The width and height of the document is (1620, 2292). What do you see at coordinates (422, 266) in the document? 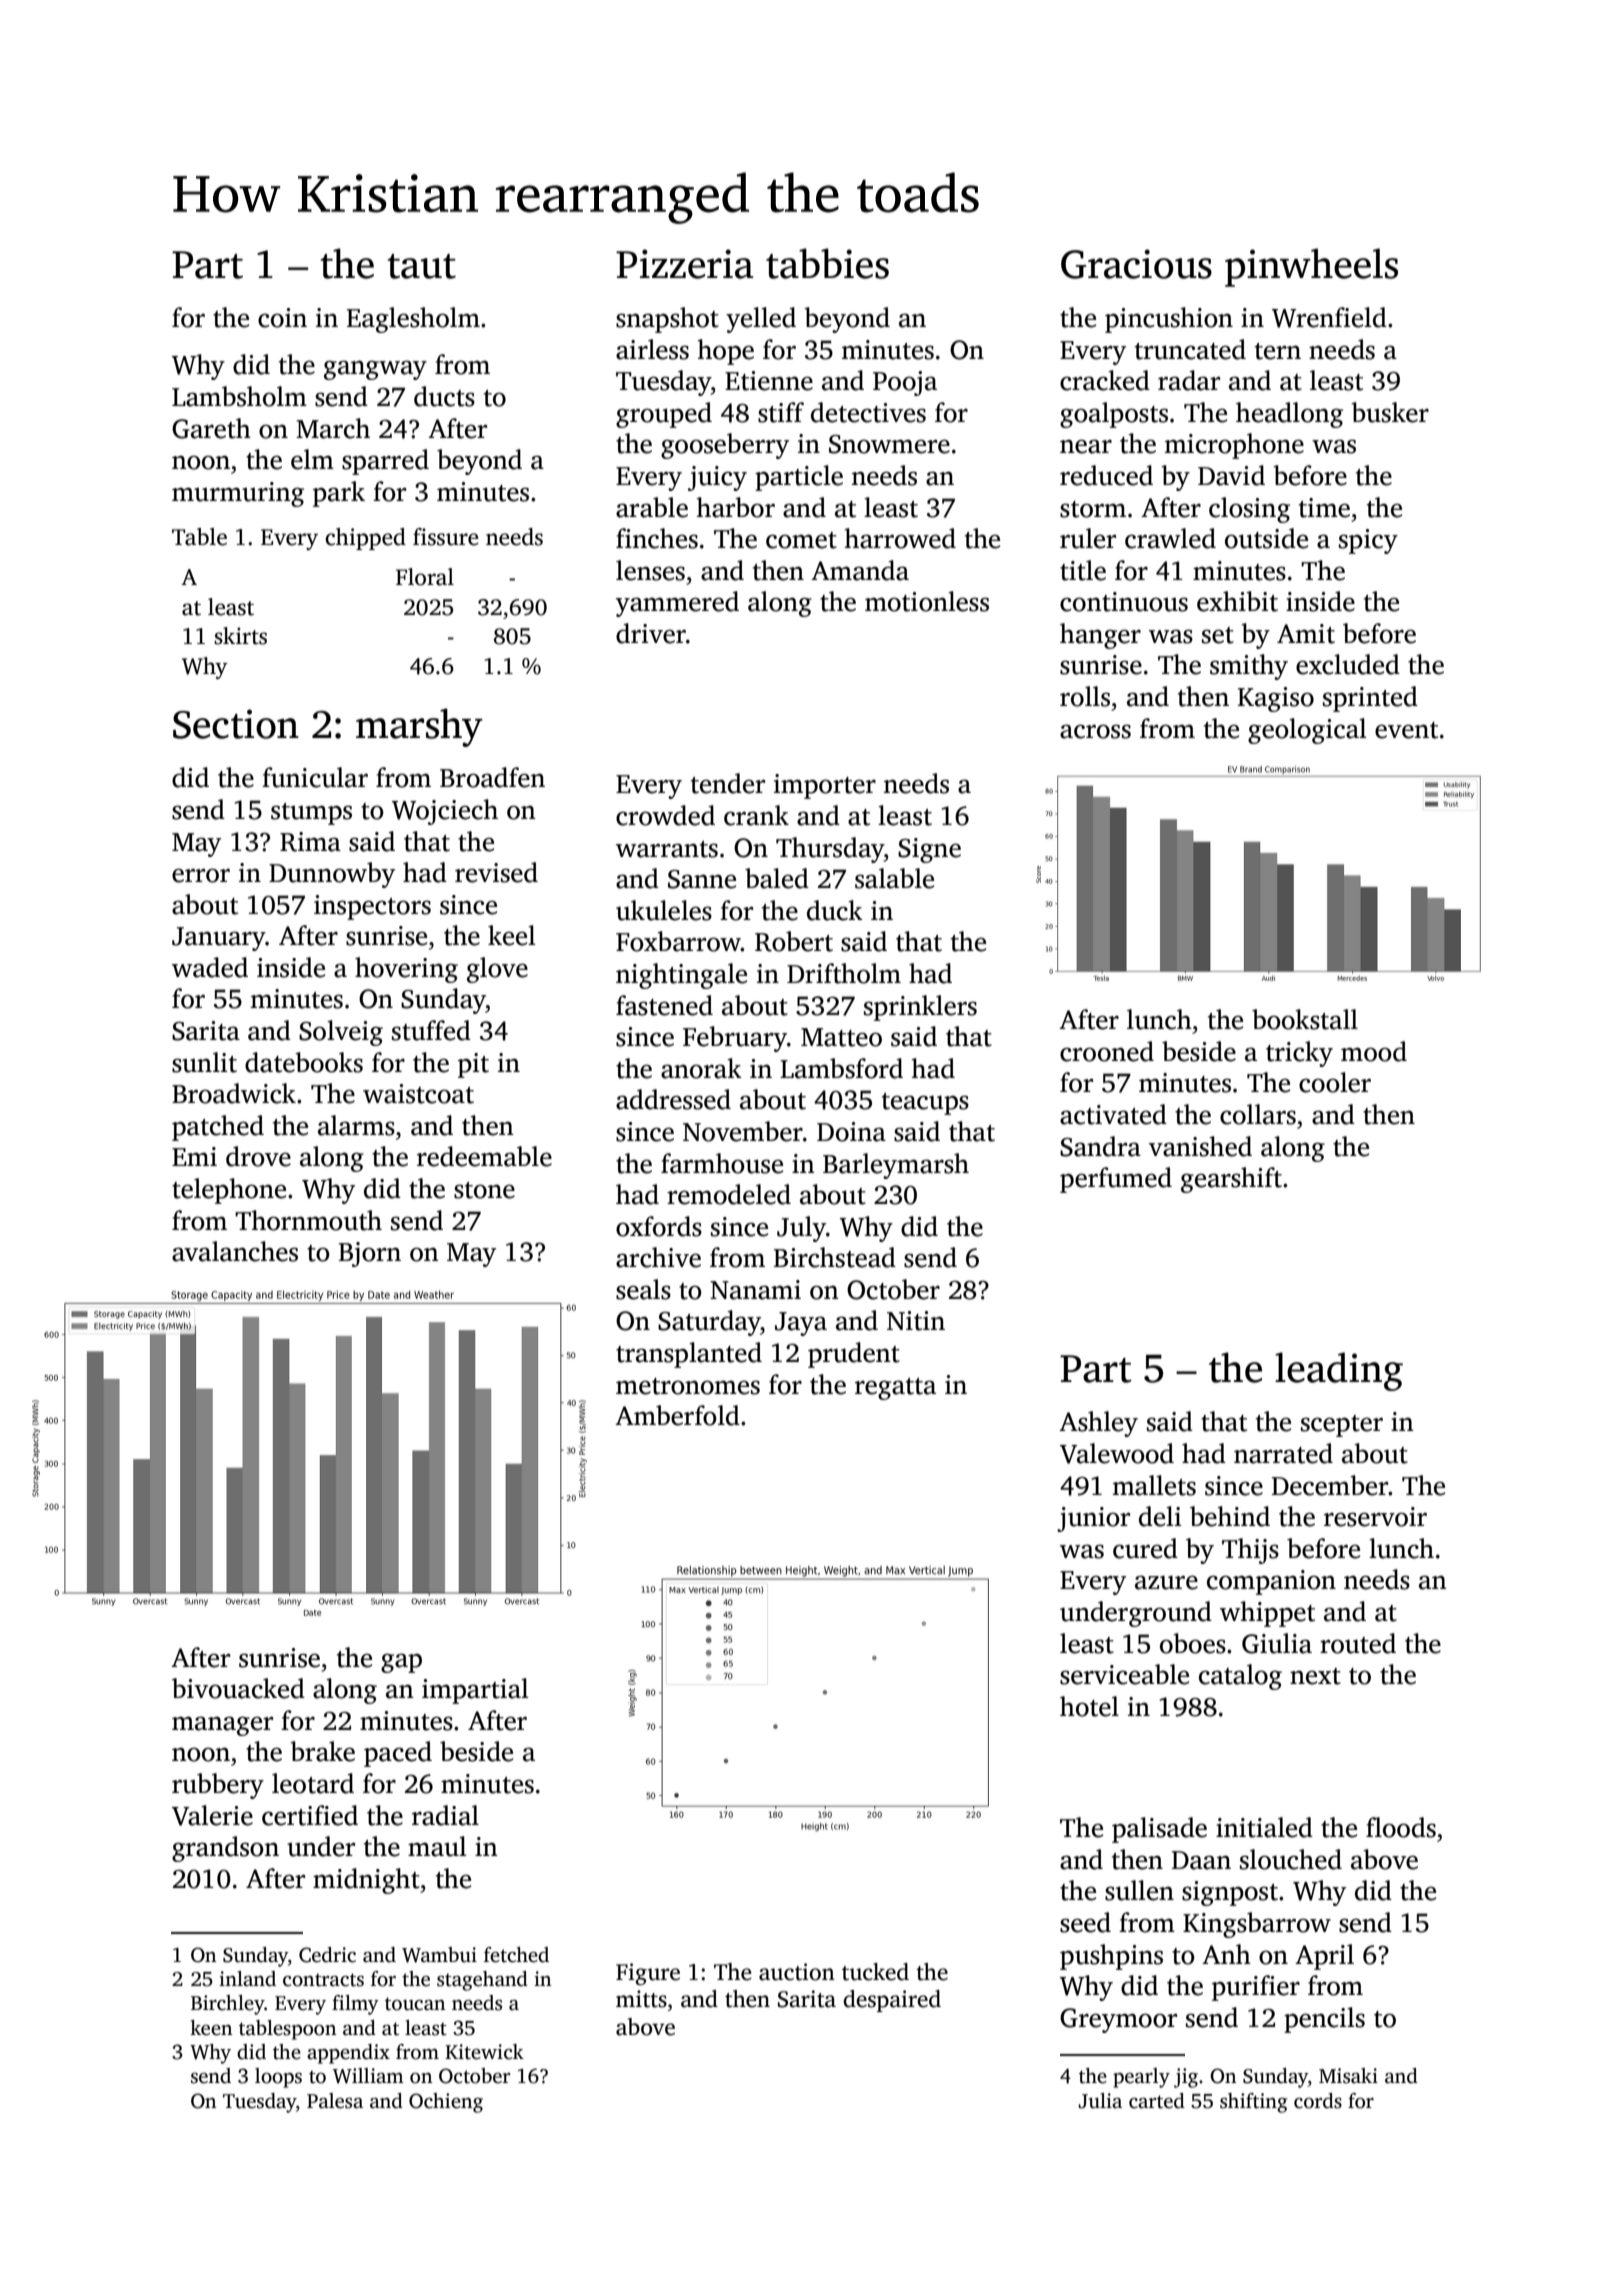
I see `taut` at bounding box center [422, 266].
